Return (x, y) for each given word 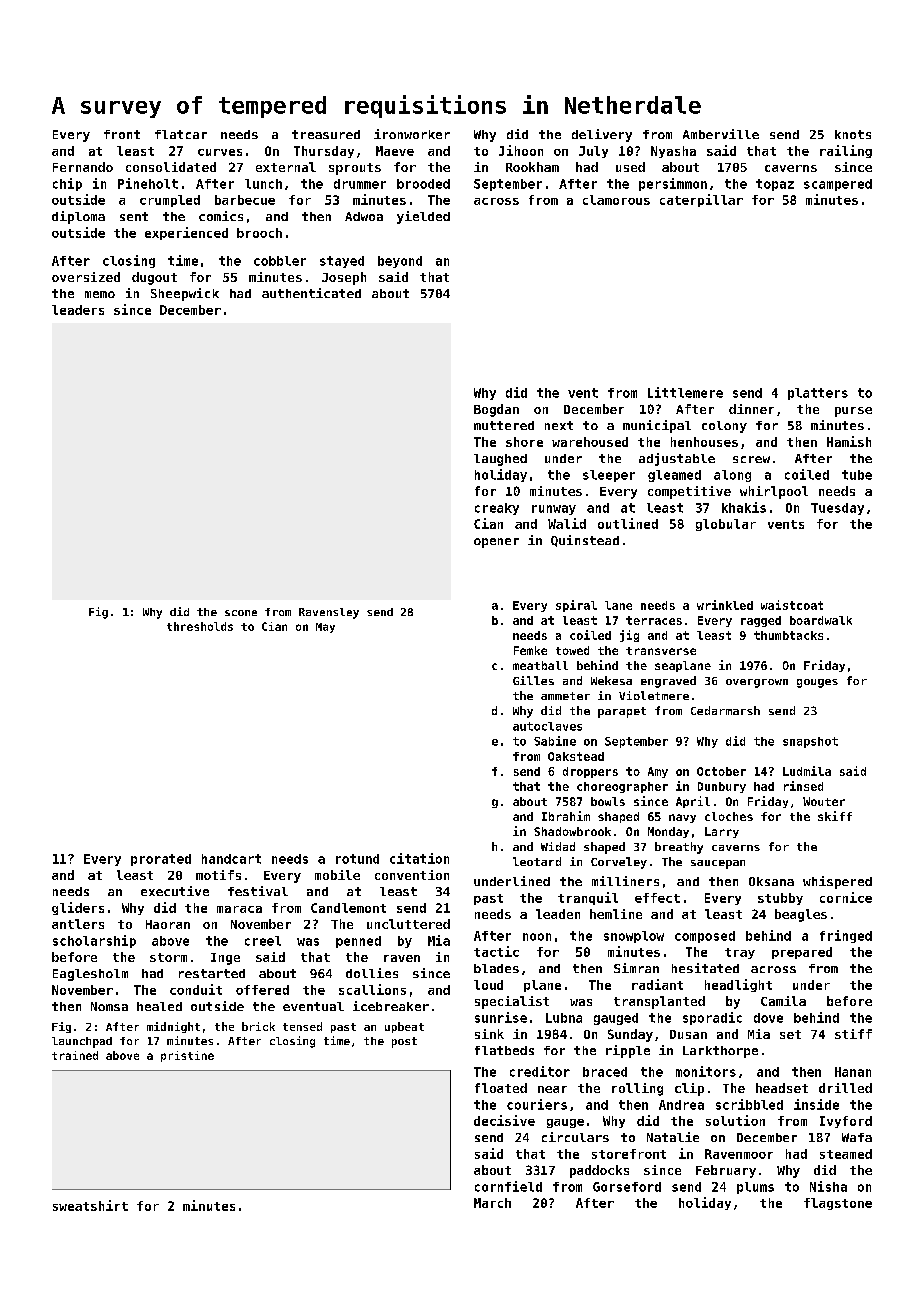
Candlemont (348, 908)
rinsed (803, 786)
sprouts (355, 169)
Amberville (721, 134)
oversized (86, 277)
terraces (654, 620)
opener (496, 543)
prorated (161, 860)
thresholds (200, 626)
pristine (187, 1056)
